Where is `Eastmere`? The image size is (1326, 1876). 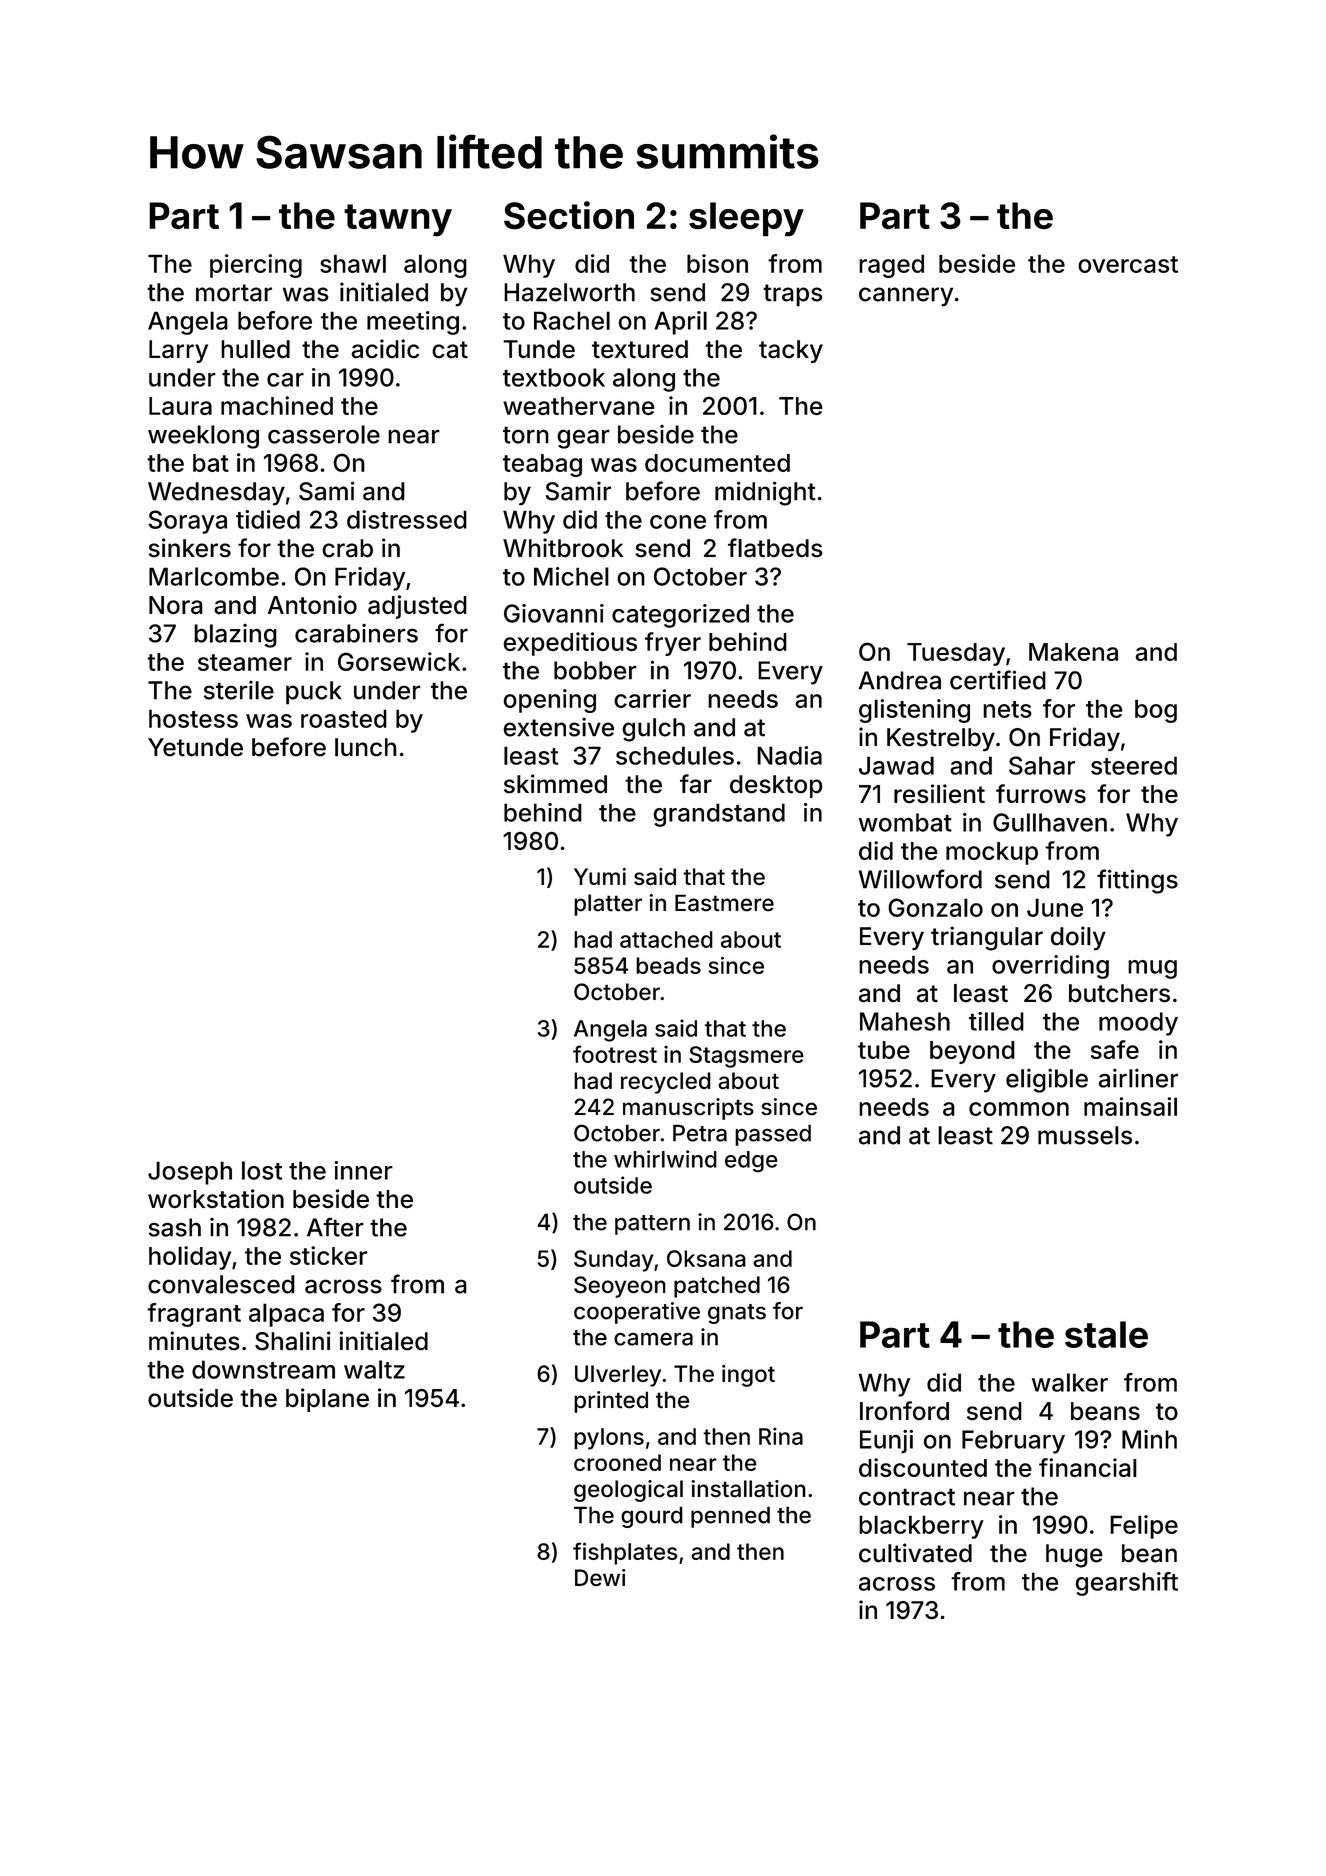
Eastmere is located at coordinates (724, 902).
